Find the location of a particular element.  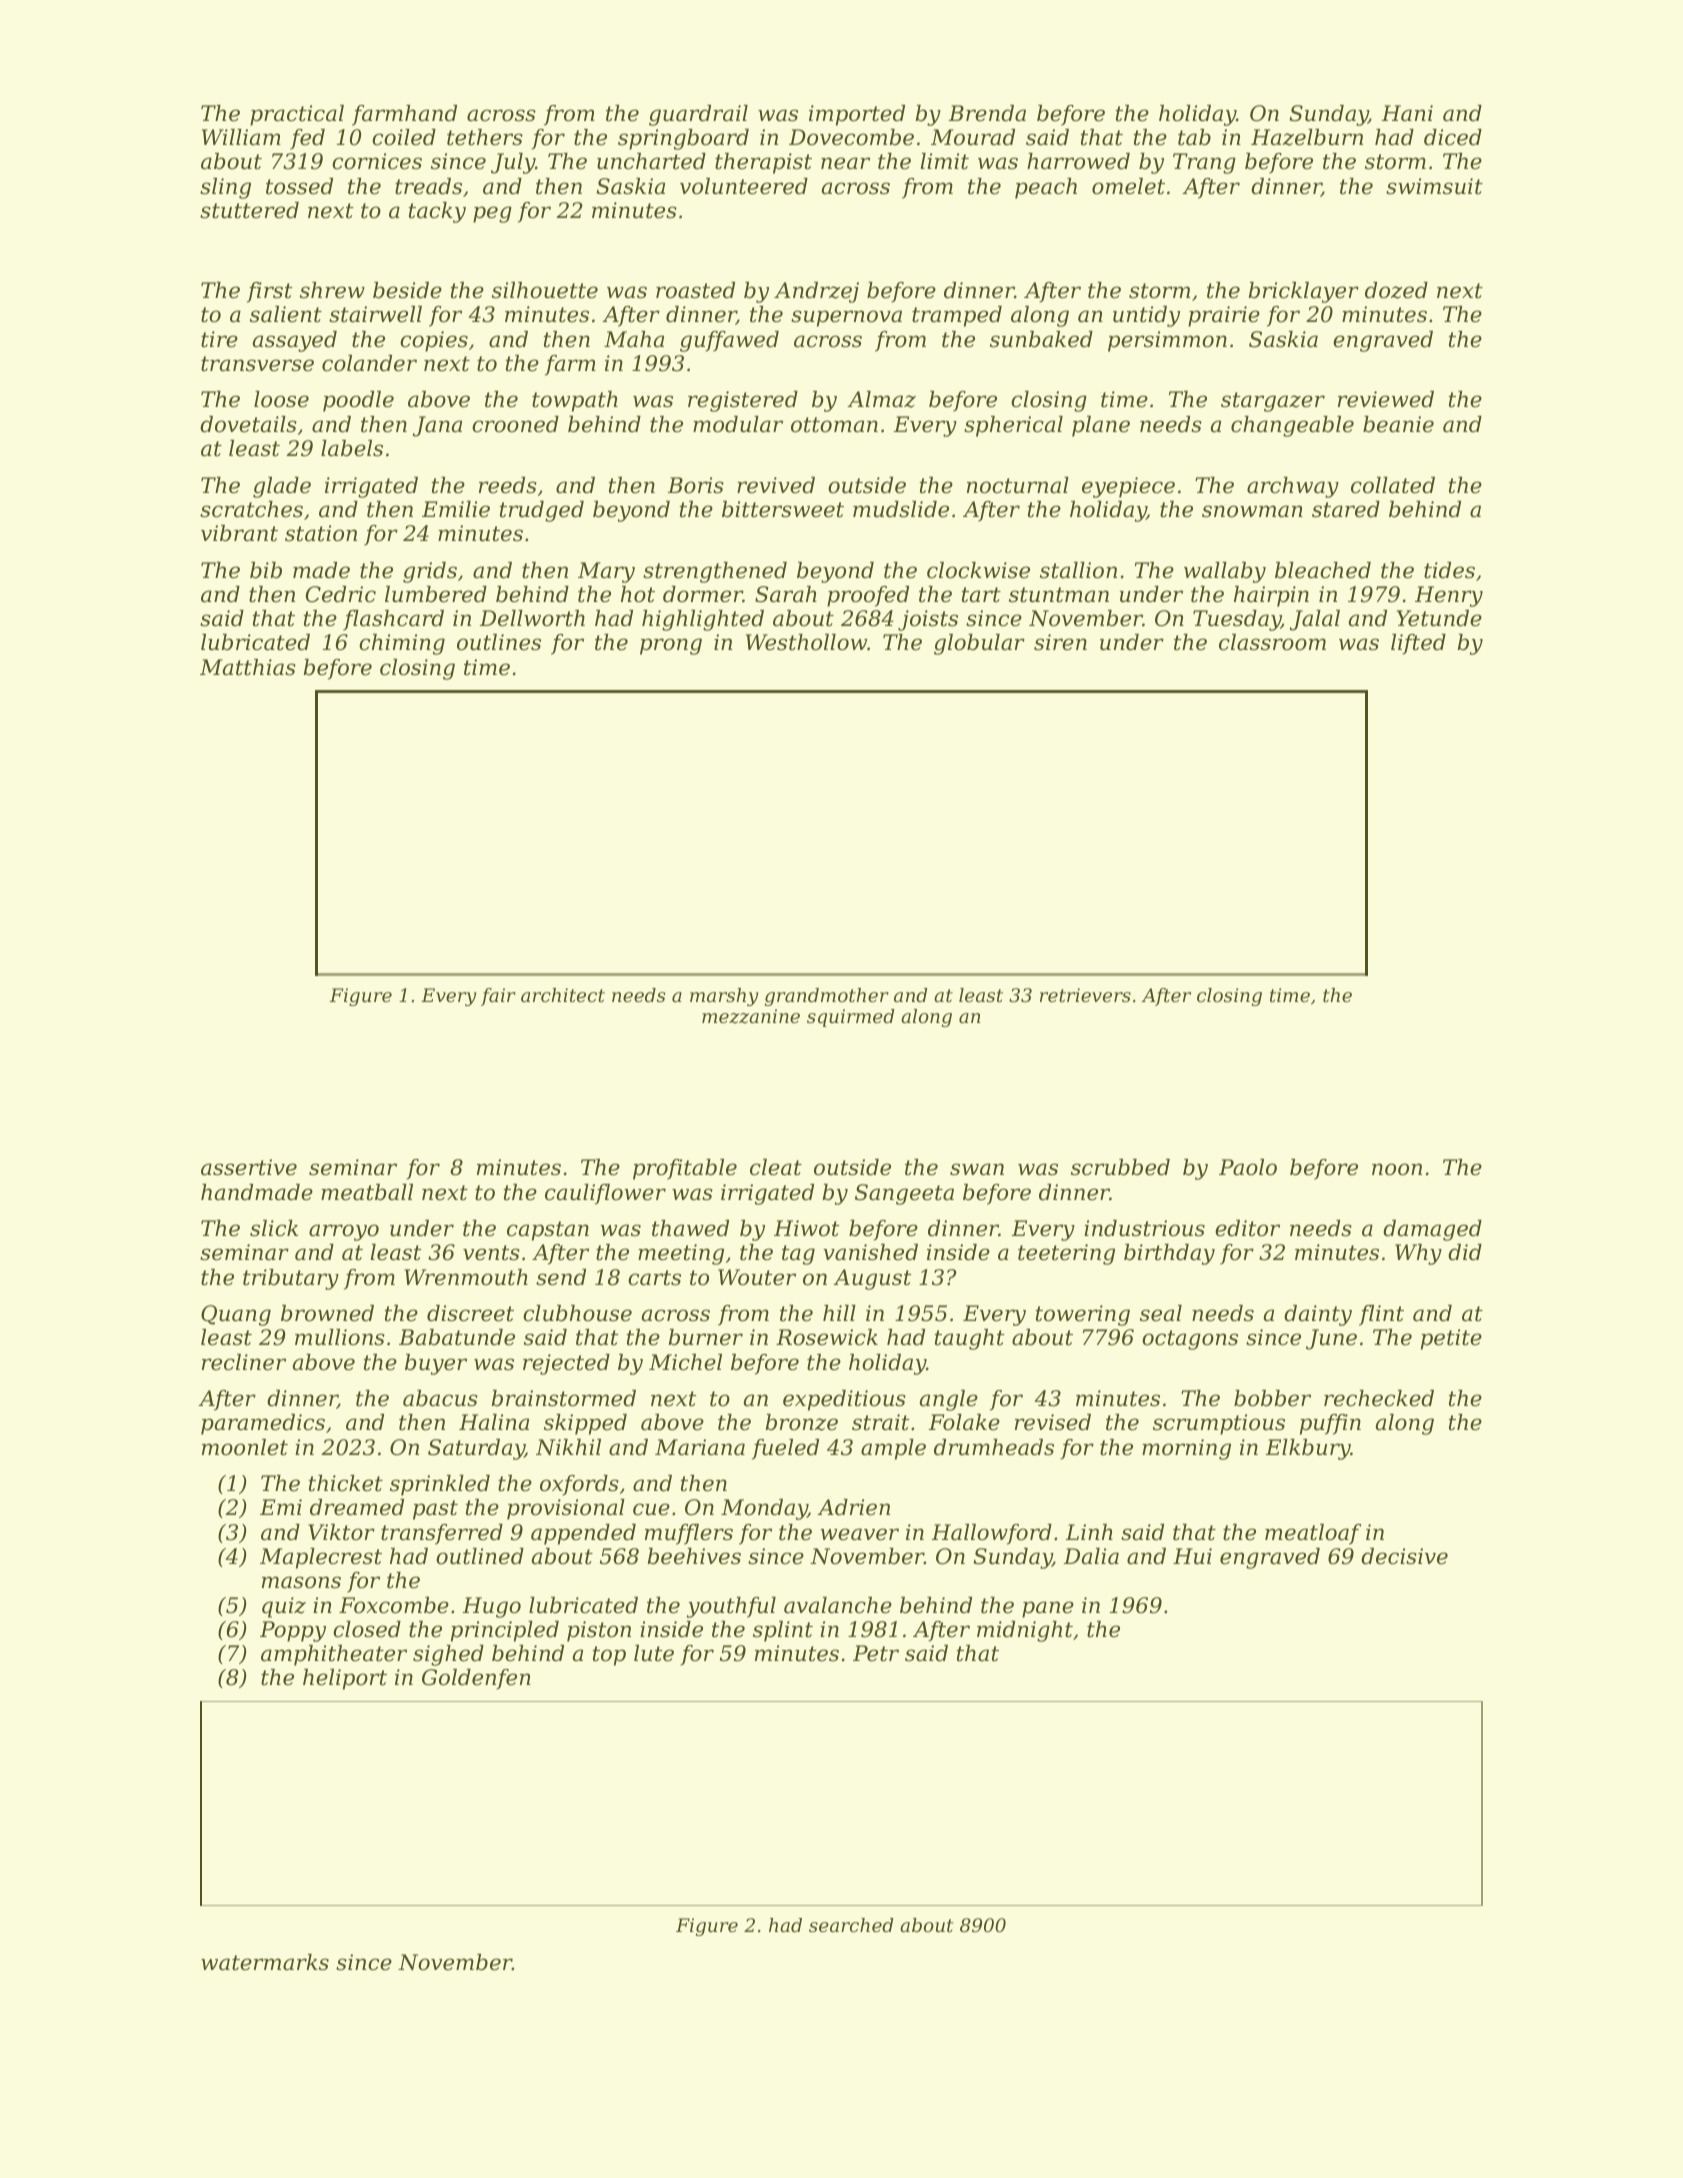

watermarks is located at coordinates (265, 1962).
